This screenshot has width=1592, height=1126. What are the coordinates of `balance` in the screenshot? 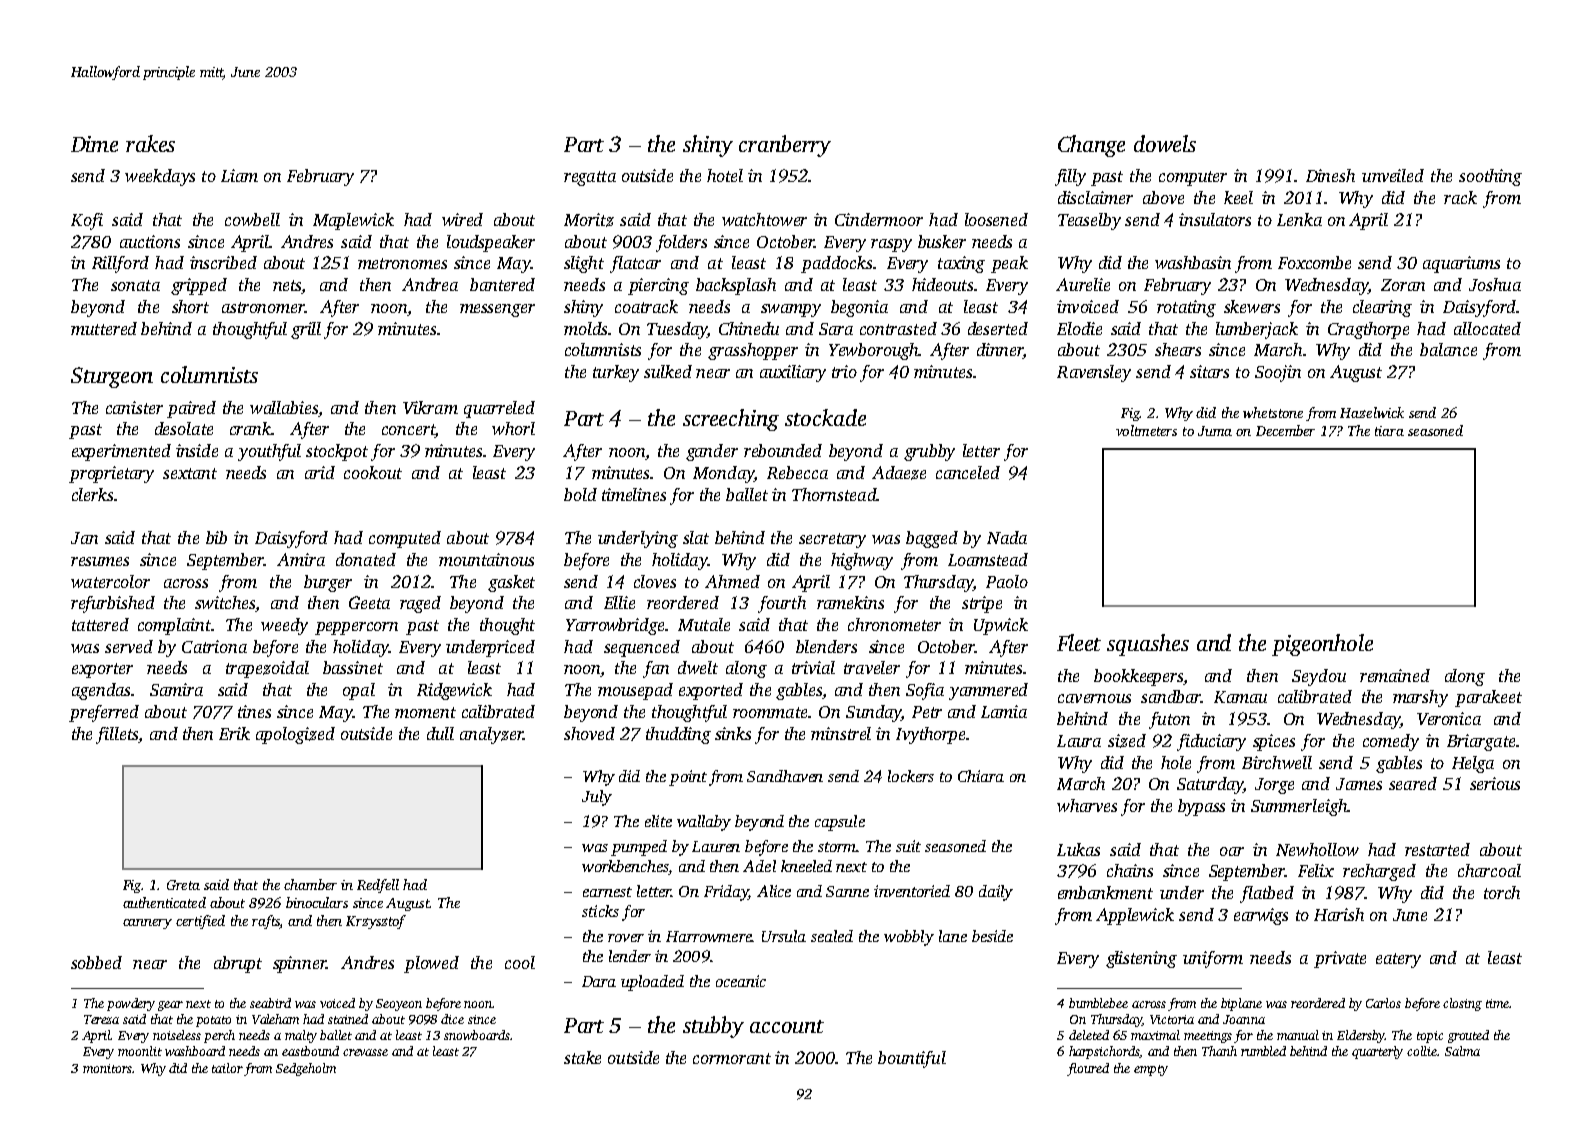 It's located at (1448, 349).
